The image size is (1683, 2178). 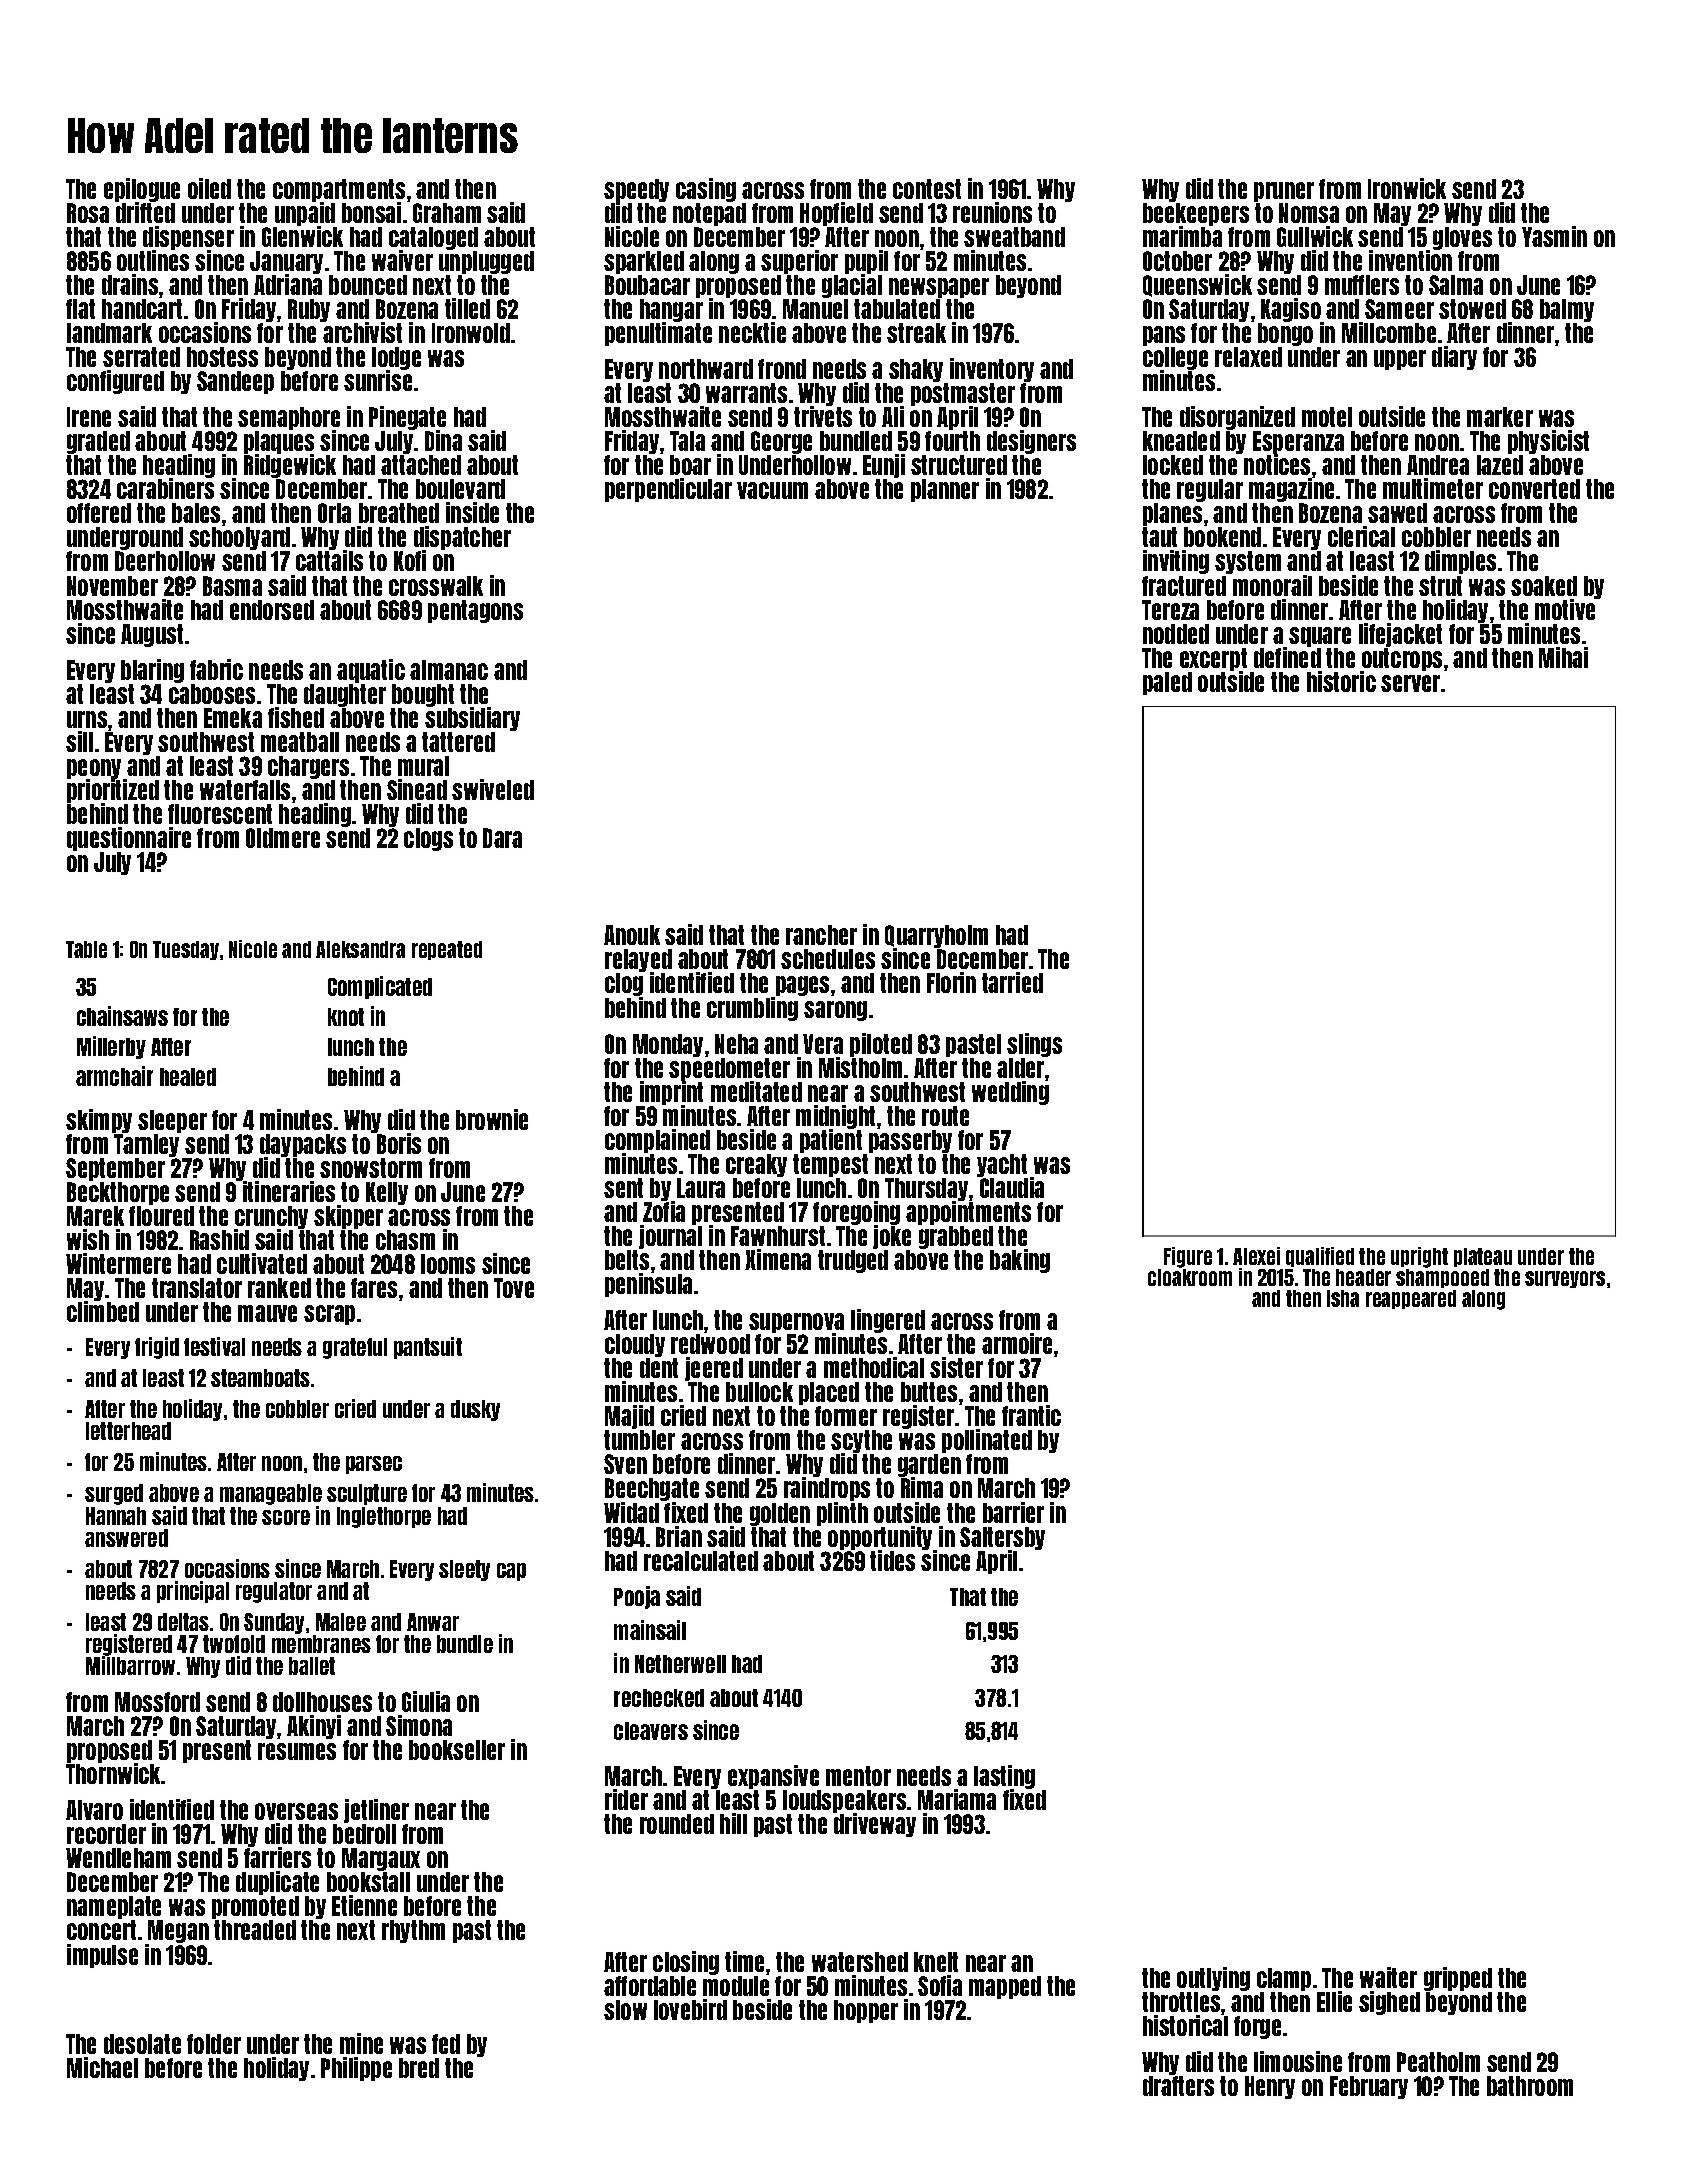 What do you see at coordinates (1458, 1979) in the image?
I see `gripped` at bounding box center [1458, 1979].
